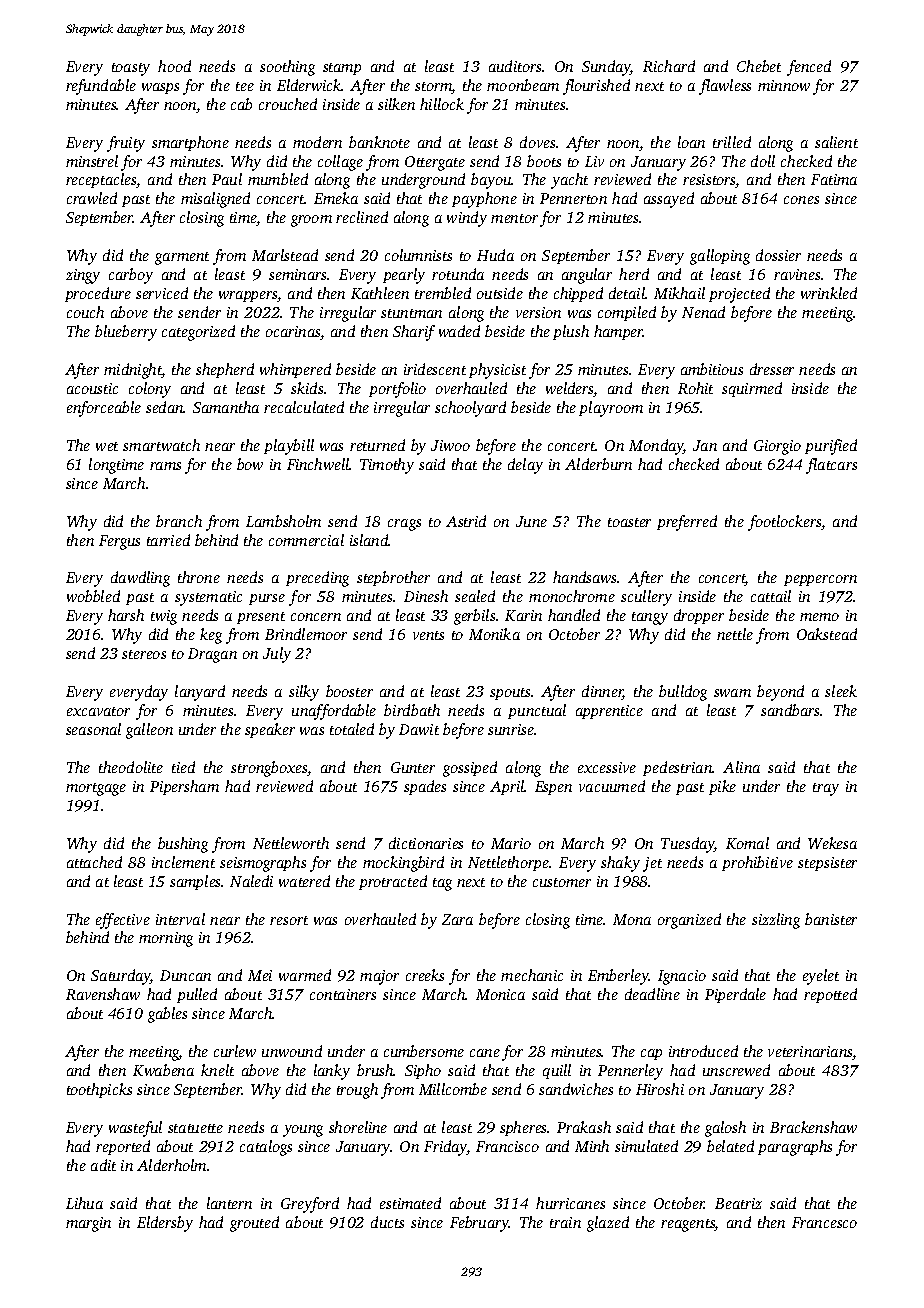 The height and width of the page is (1308, 924). Describe the element at coordinates (254, 1224) in the page. I see `grouted` at that location.
